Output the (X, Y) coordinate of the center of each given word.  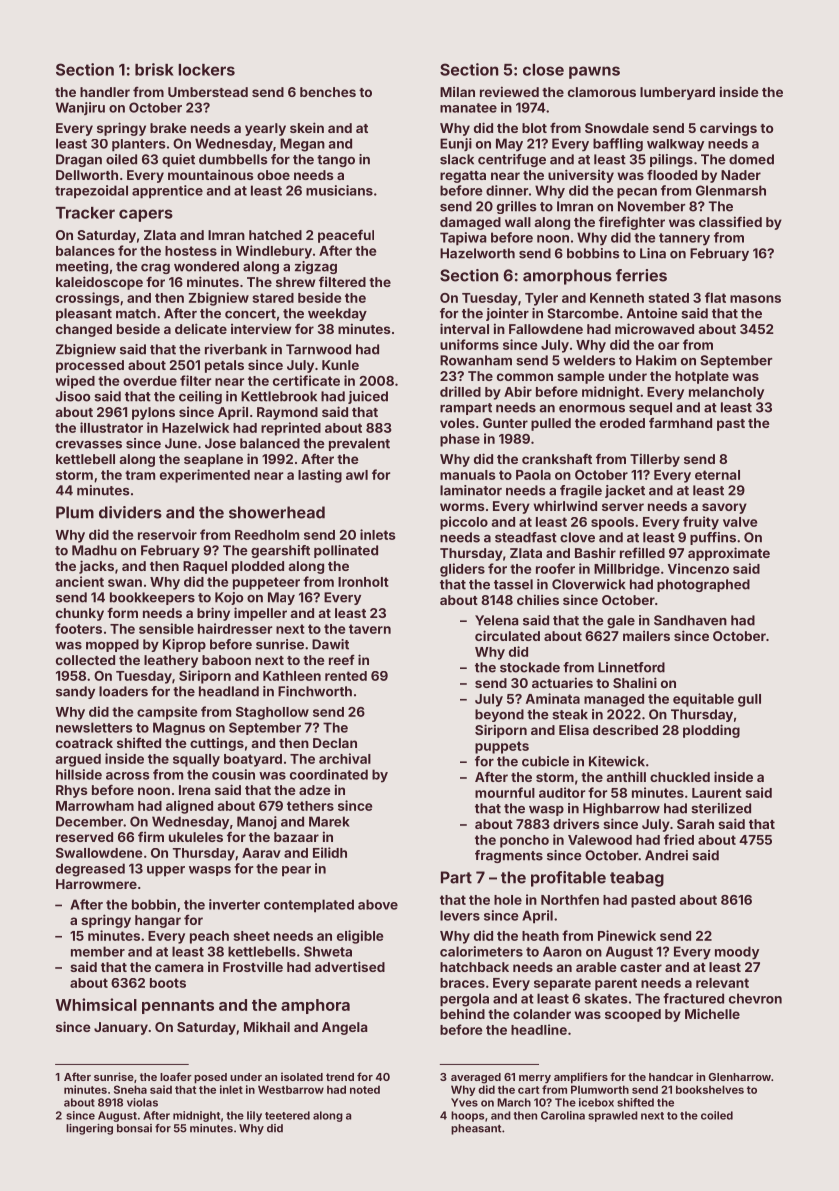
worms (462, 507)
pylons (153, 413)
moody (737, 953)
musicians (339, 190)
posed (210, 1078)
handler (105, 92)
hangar (158, 921)
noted (365, 1090)
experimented (205, 476)
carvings (728, 129)
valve (740, 522)
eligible (360, 937)
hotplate (702, 377)
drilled (460, 391)
